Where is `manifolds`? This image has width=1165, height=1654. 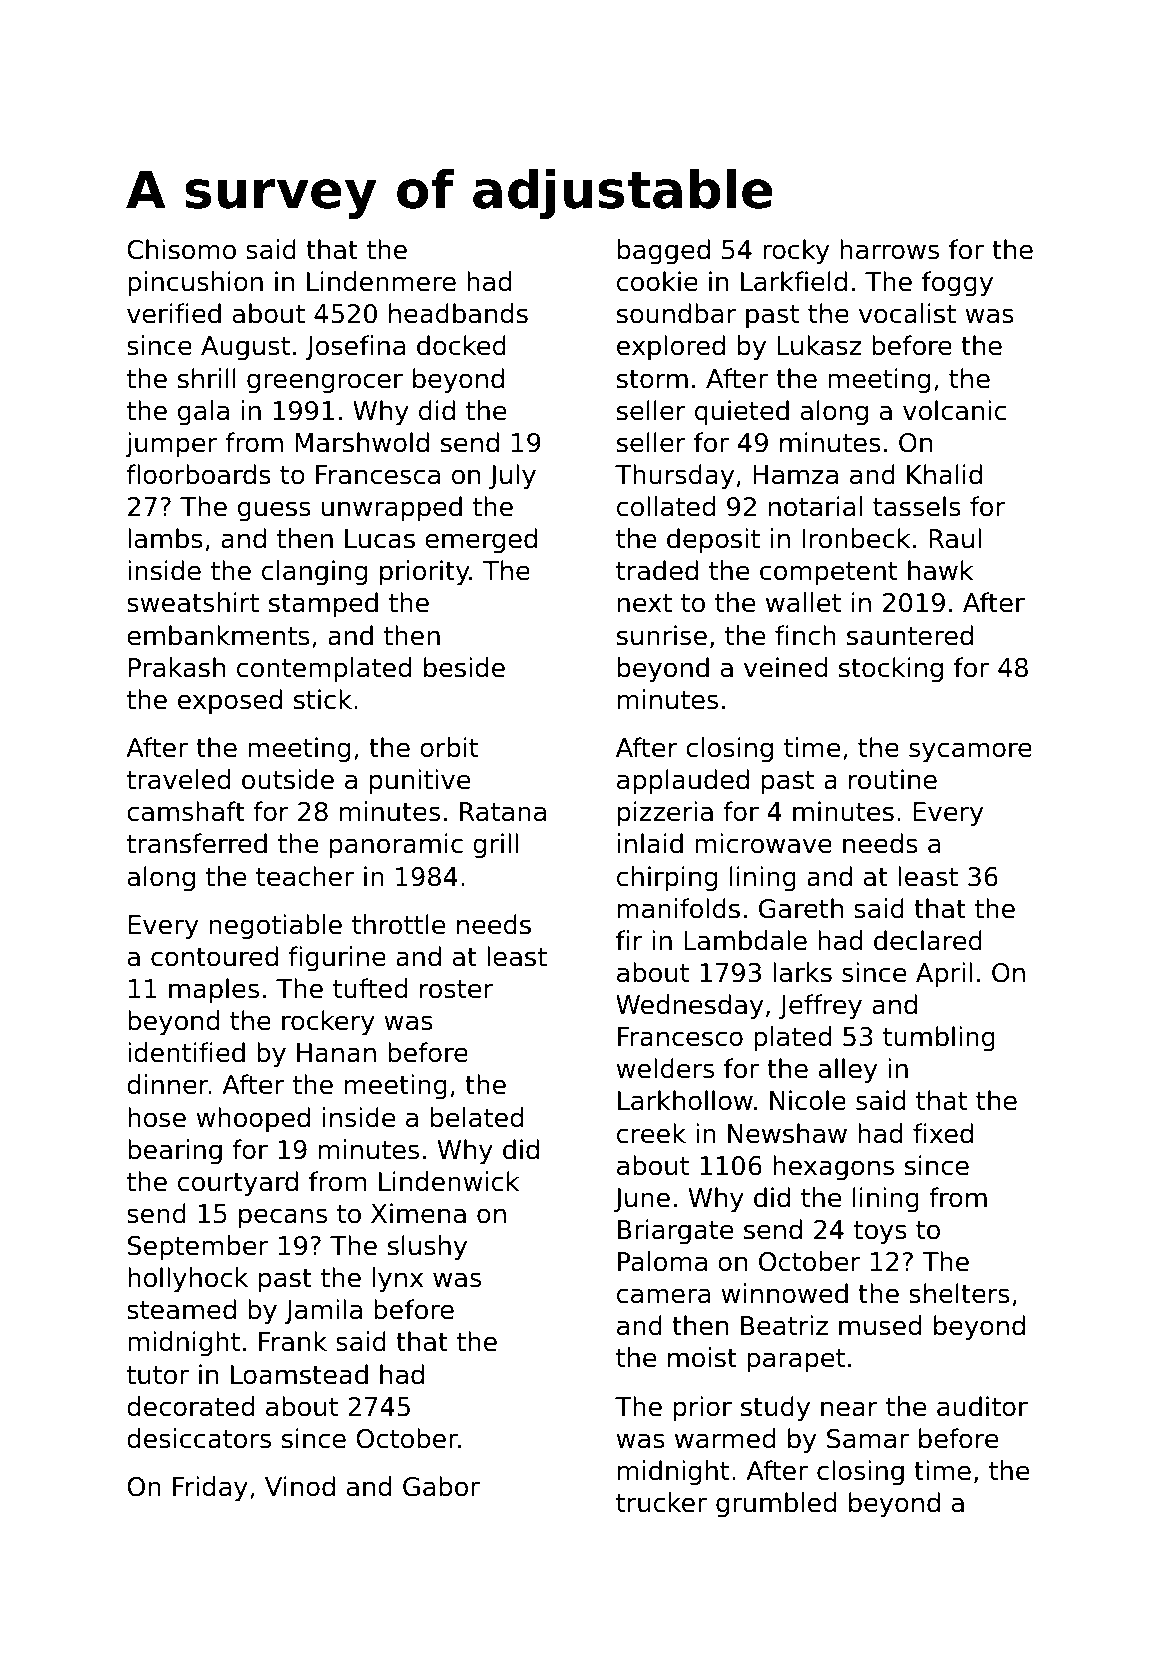 manifolds is located at coordinates (679, 908).
